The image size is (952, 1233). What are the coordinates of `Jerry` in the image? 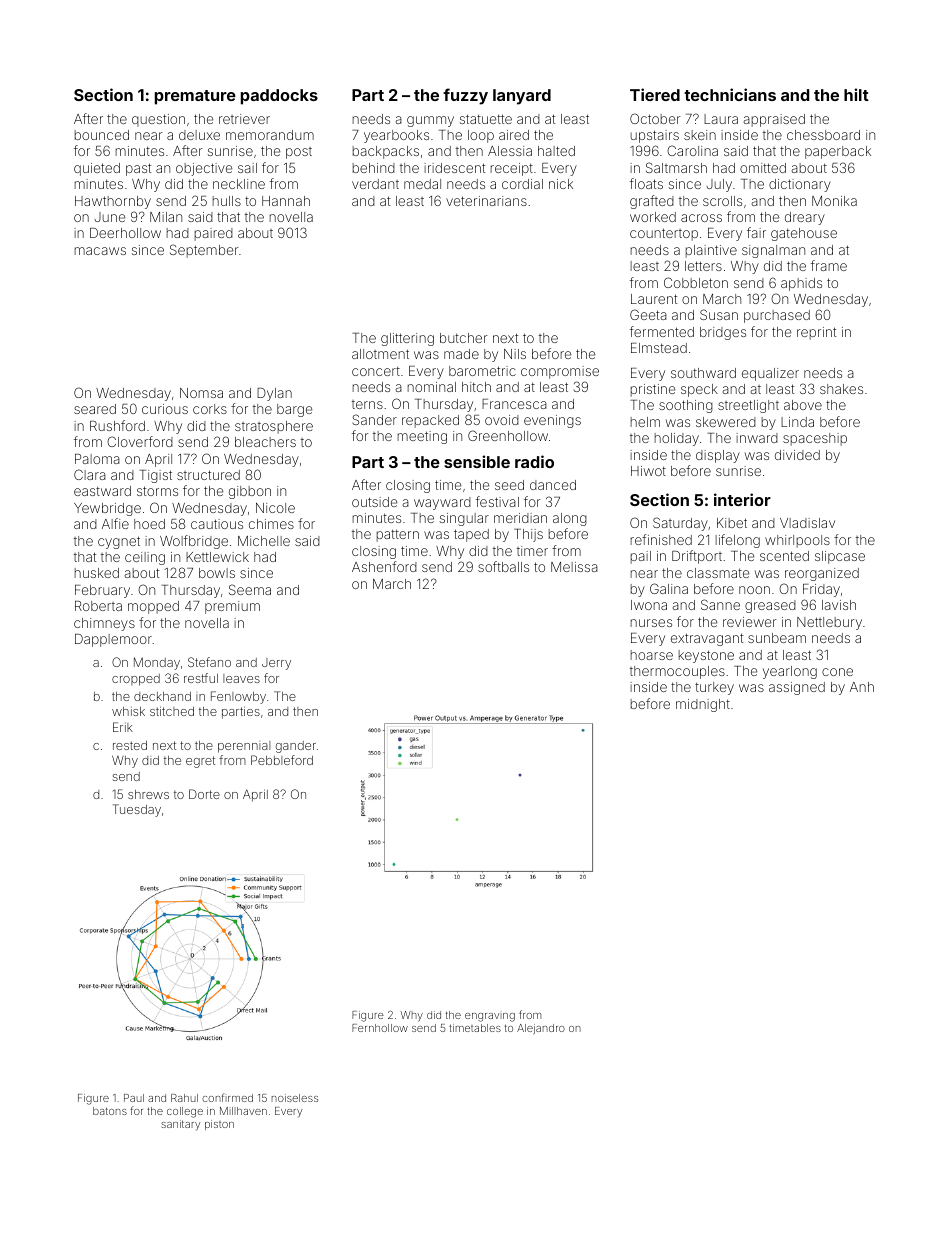 It's located at (276, 664).
